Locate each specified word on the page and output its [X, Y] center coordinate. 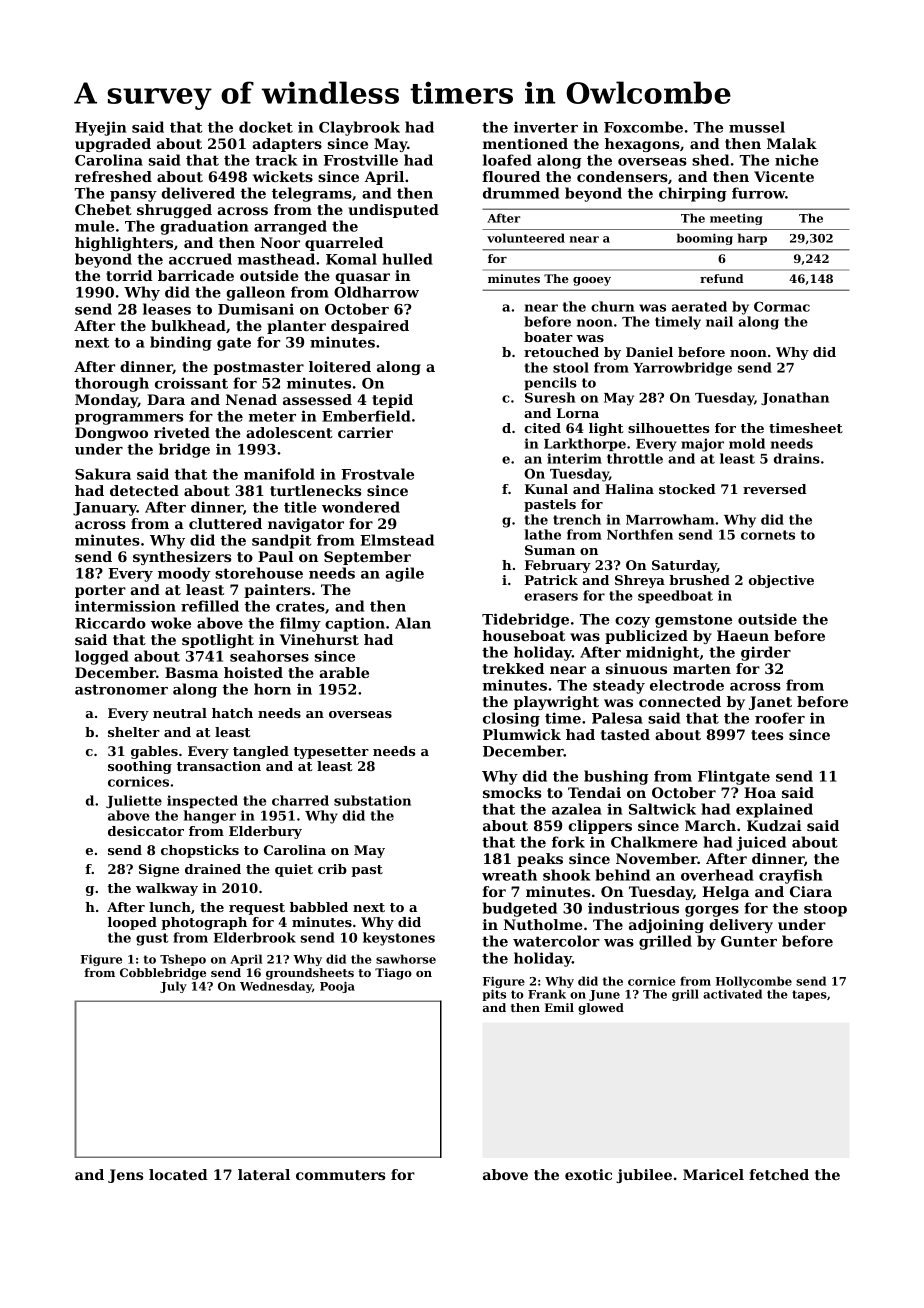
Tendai [594, 792]
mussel [757, 127]
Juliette [134, 801]
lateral [264, 1174]
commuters [340, 1175]
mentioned [525, 143]
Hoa [760, 792]
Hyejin [100, 128]
